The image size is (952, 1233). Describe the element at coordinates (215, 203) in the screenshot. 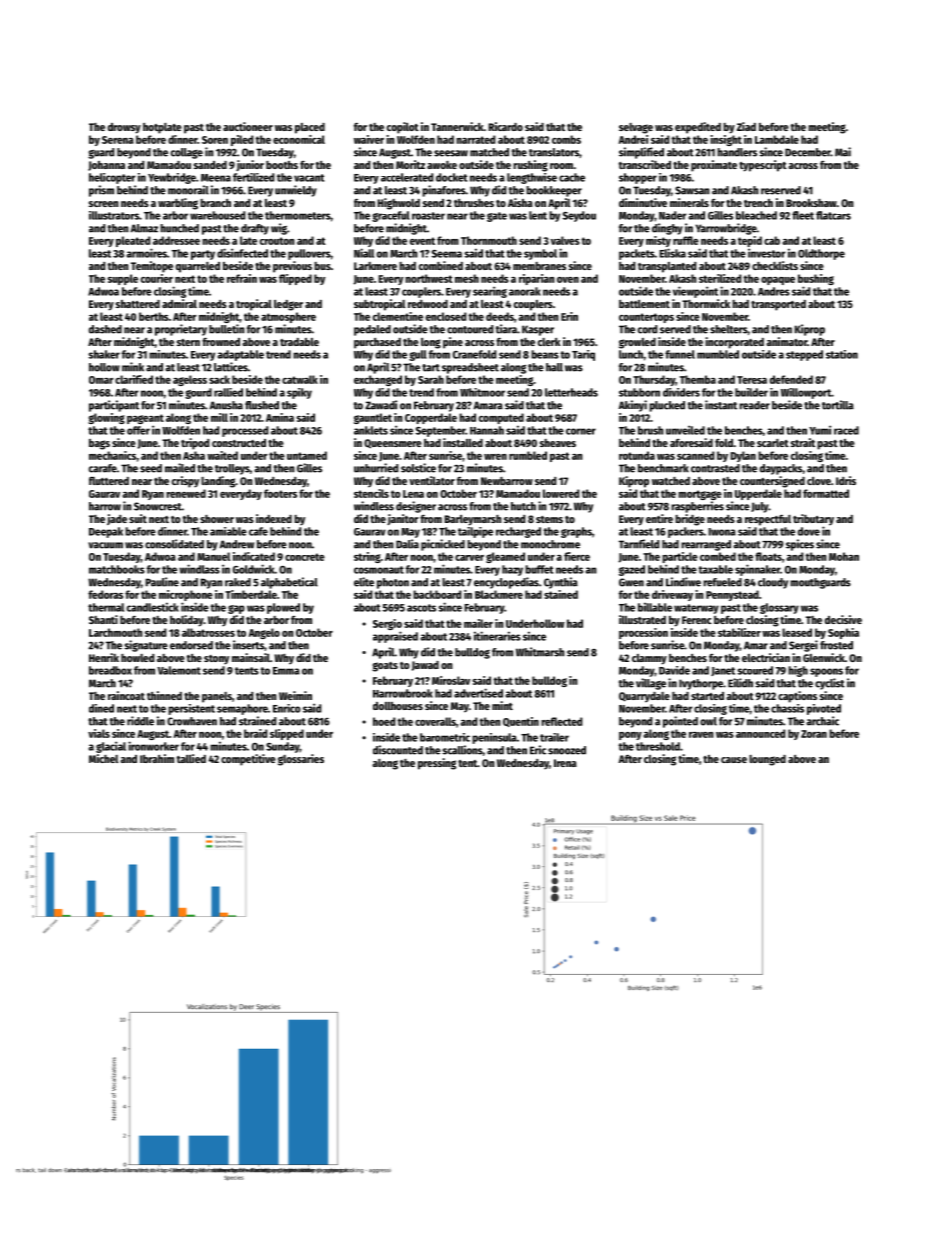

I see `branch` at that location.
